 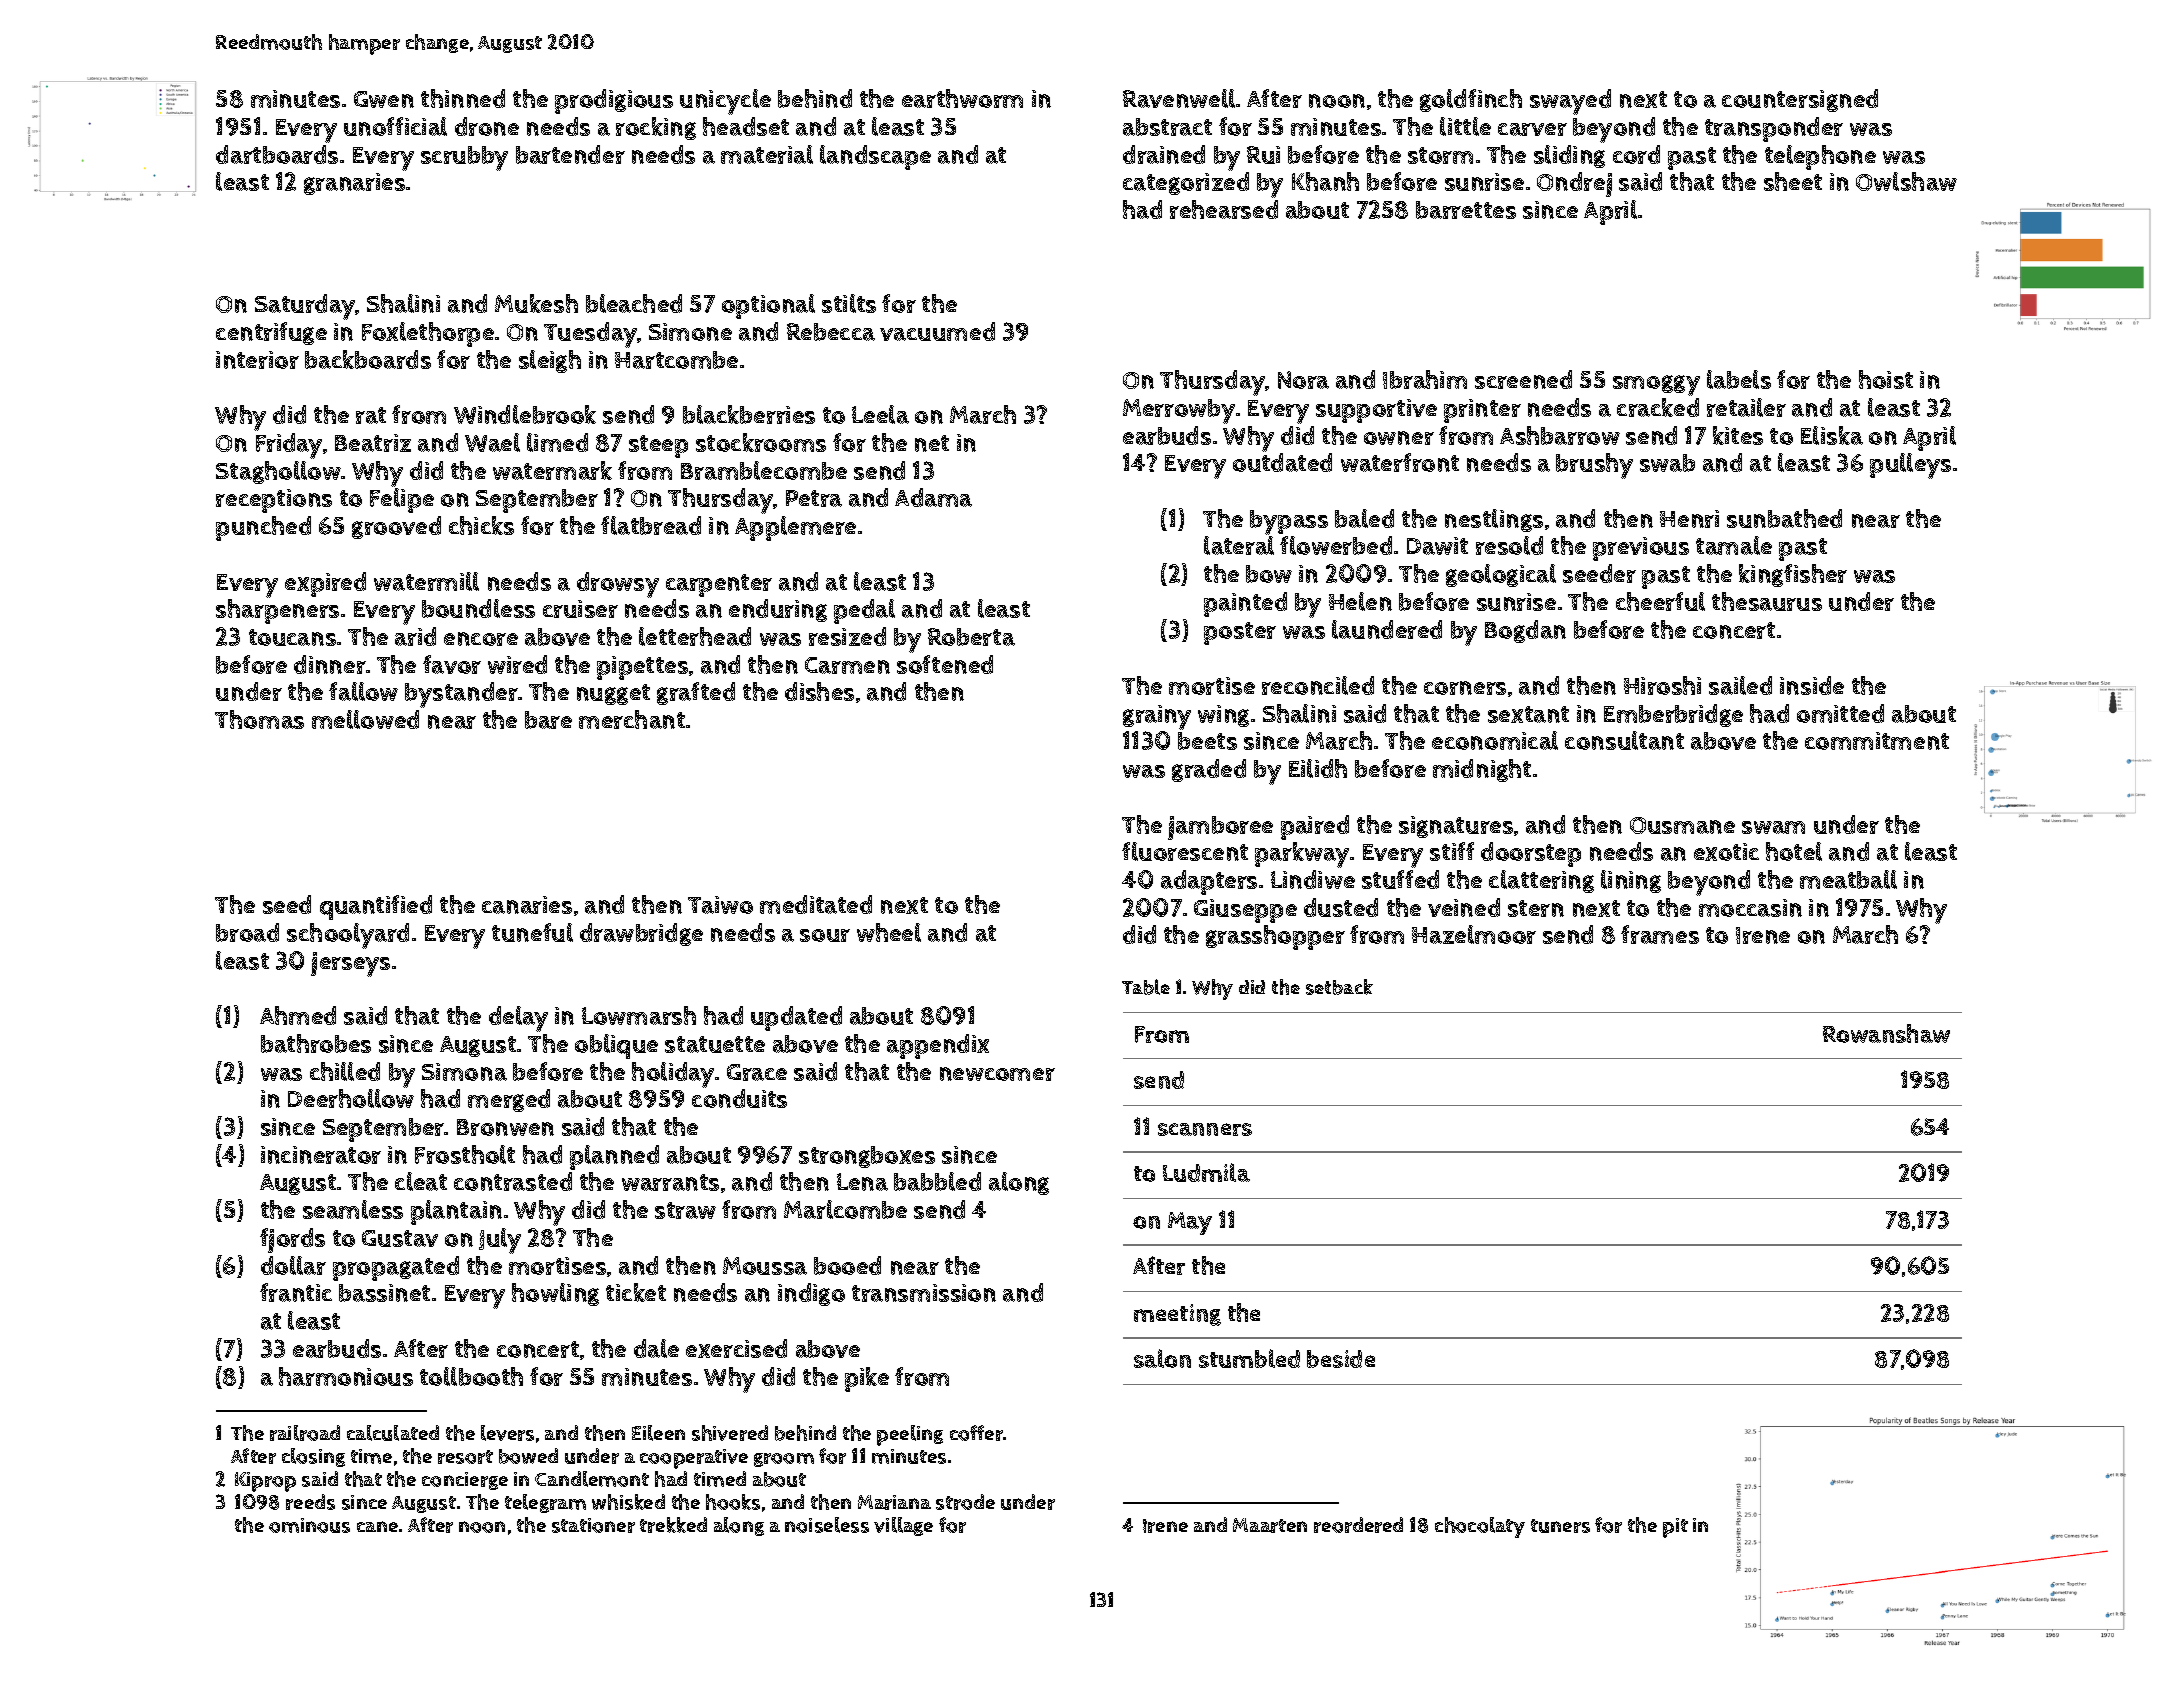 I want to click on closing, so click(x=313, y=1457).
